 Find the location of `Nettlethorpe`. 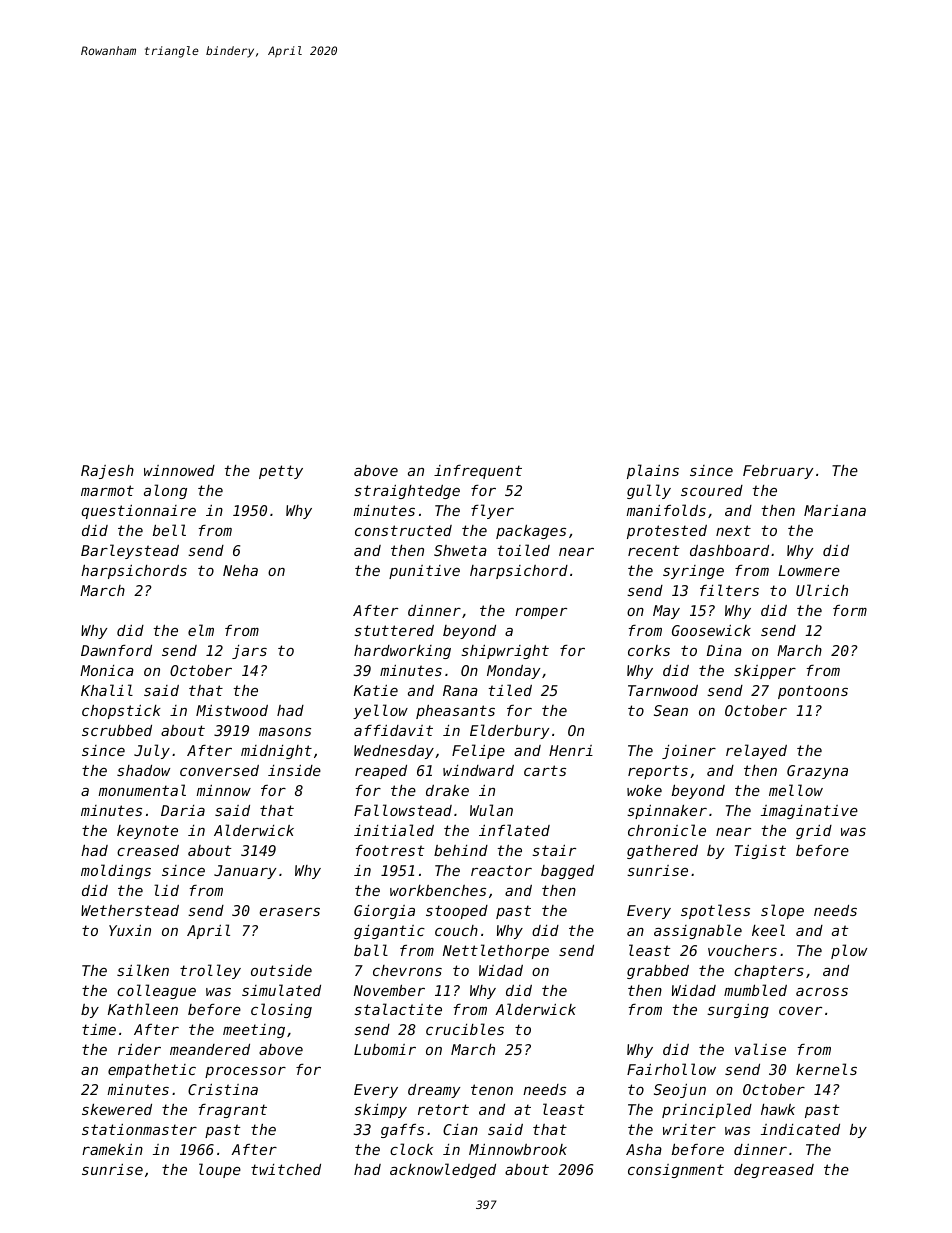

Nettlethorpe is located at coordinates (496, 951).
